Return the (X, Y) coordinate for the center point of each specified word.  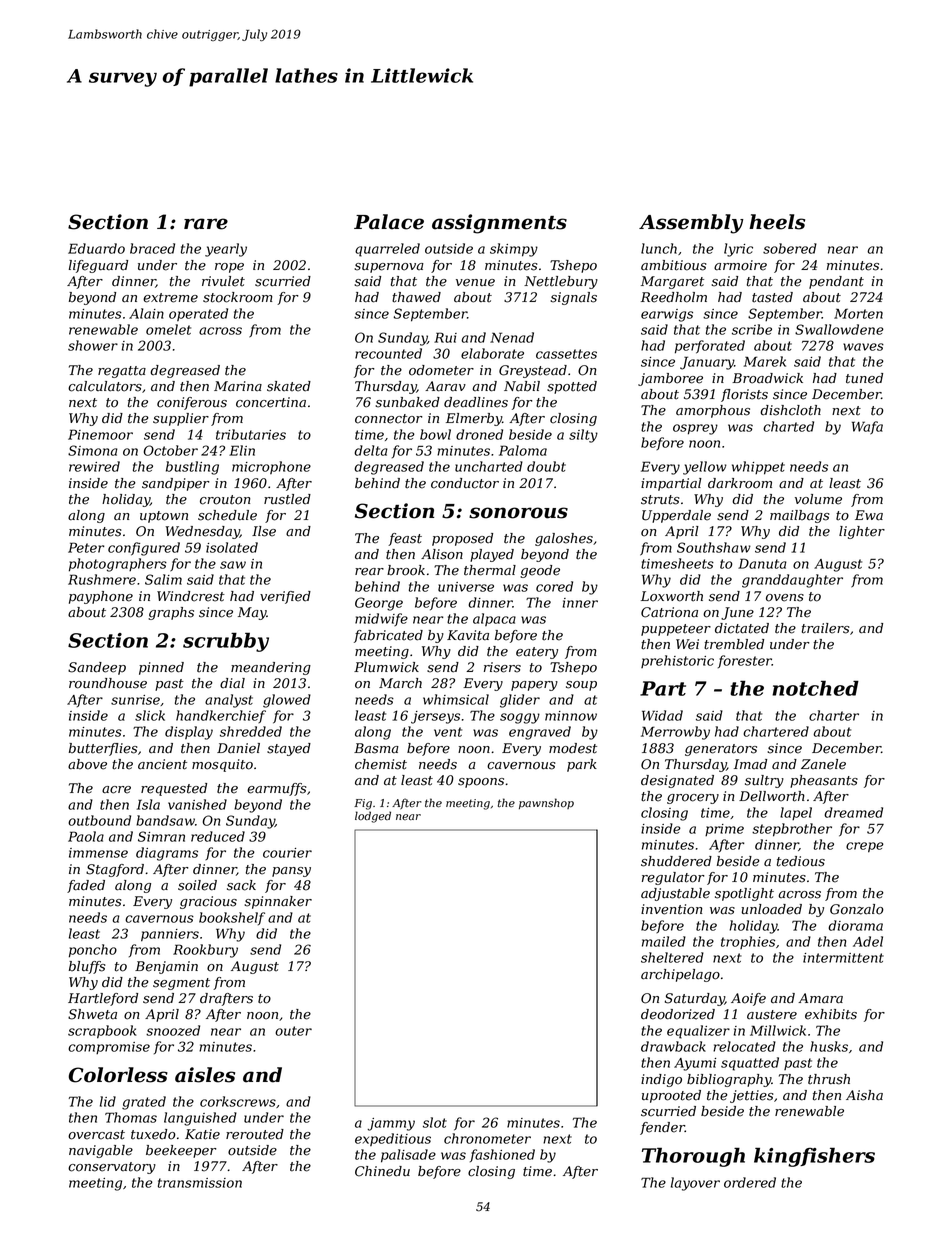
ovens (785, 598)
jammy (391, 1124)
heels (777, 222)
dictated (742, 628)
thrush (829, 1079)
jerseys (435, 717)
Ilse (264, 531)
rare (206, 224)
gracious (208, 902)
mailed (664, 941)
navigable (101, 1151)
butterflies (103, 749)
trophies (748, 942)
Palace (389, 222)
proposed (462, 539)
